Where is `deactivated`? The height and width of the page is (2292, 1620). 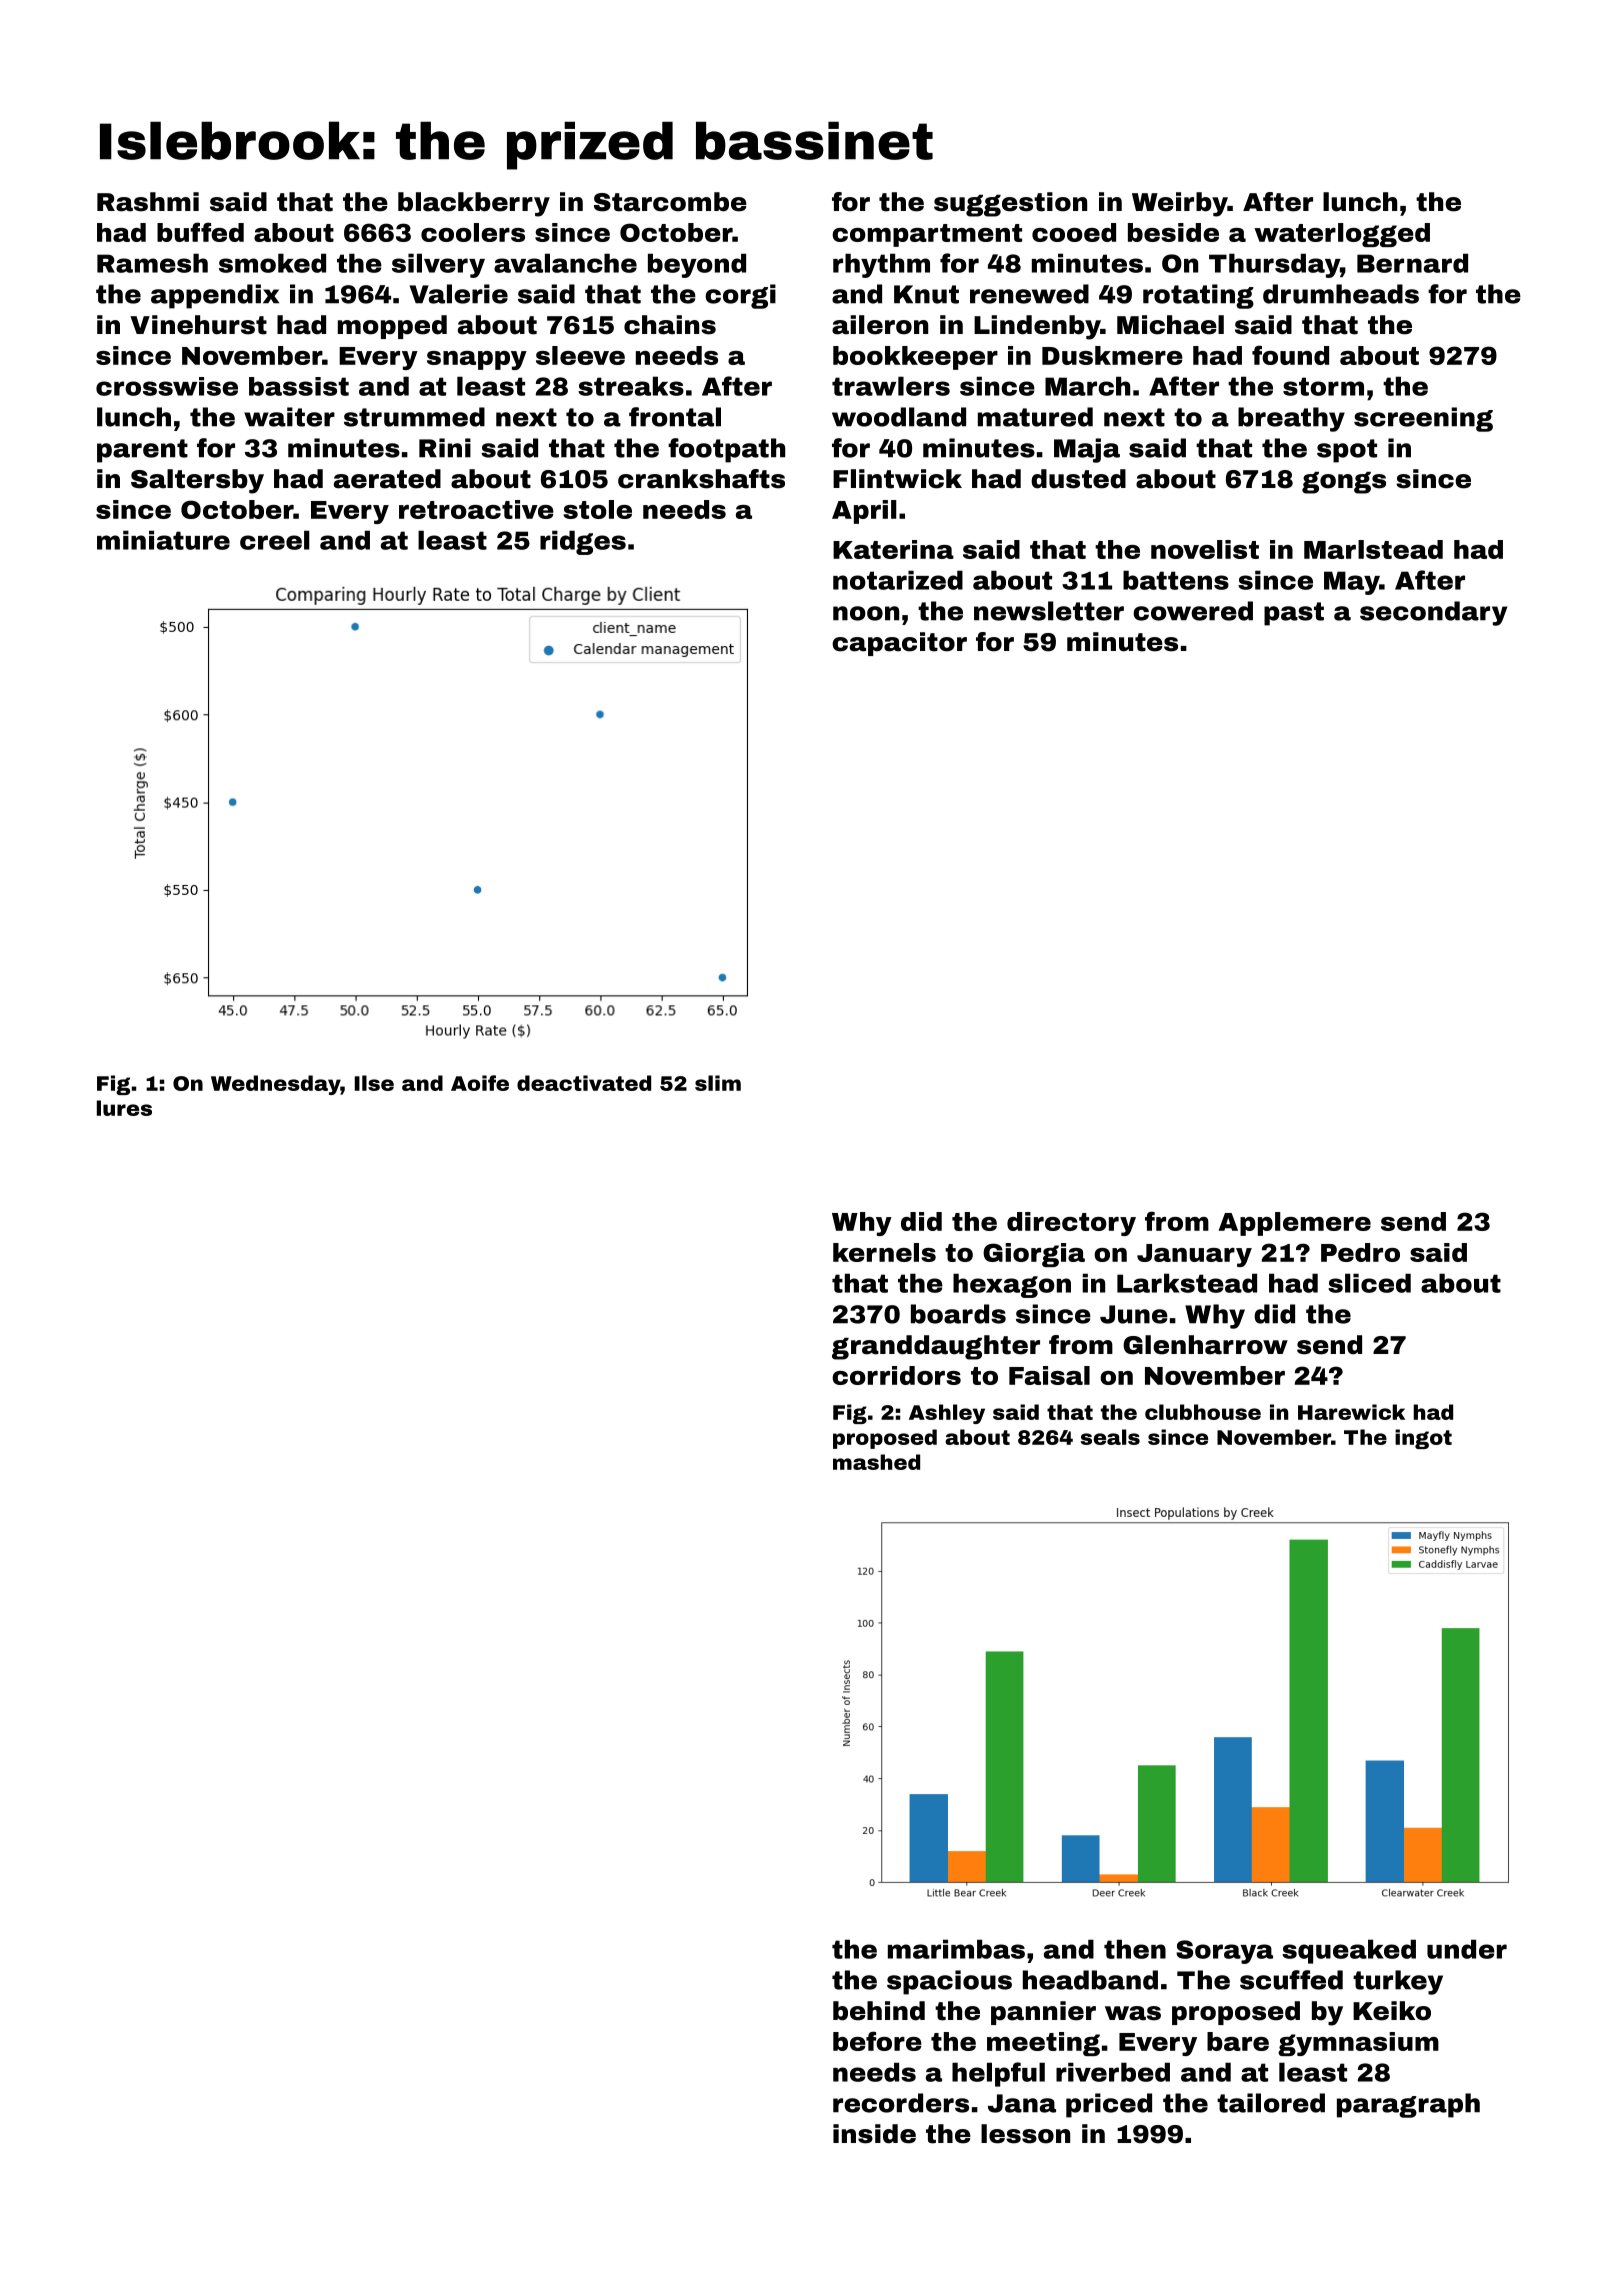
deactivated is located at coordinates (584, 1083).
